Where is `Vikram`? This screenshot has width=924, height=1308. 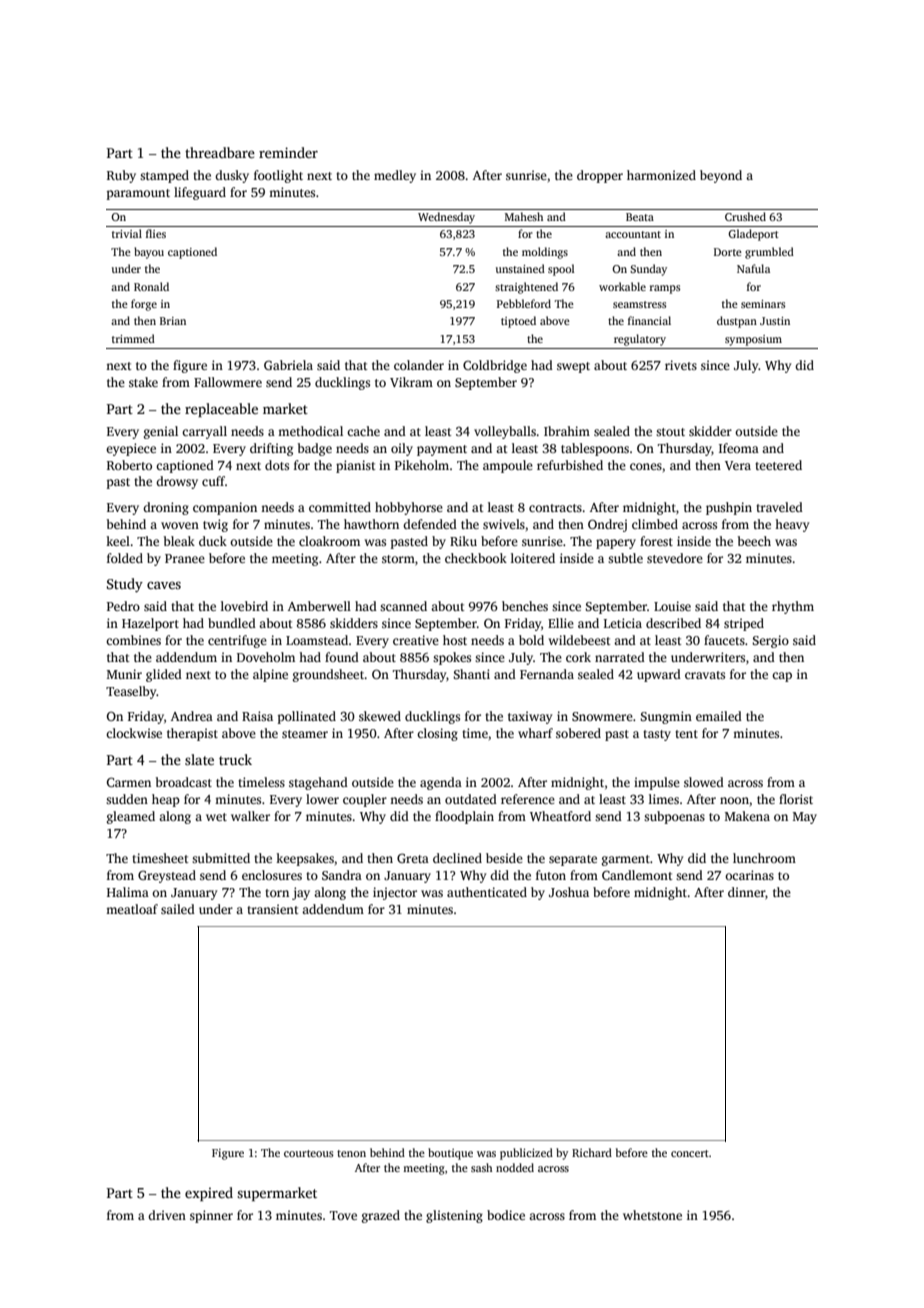
Vikram is located at coordinates (411, 382).
